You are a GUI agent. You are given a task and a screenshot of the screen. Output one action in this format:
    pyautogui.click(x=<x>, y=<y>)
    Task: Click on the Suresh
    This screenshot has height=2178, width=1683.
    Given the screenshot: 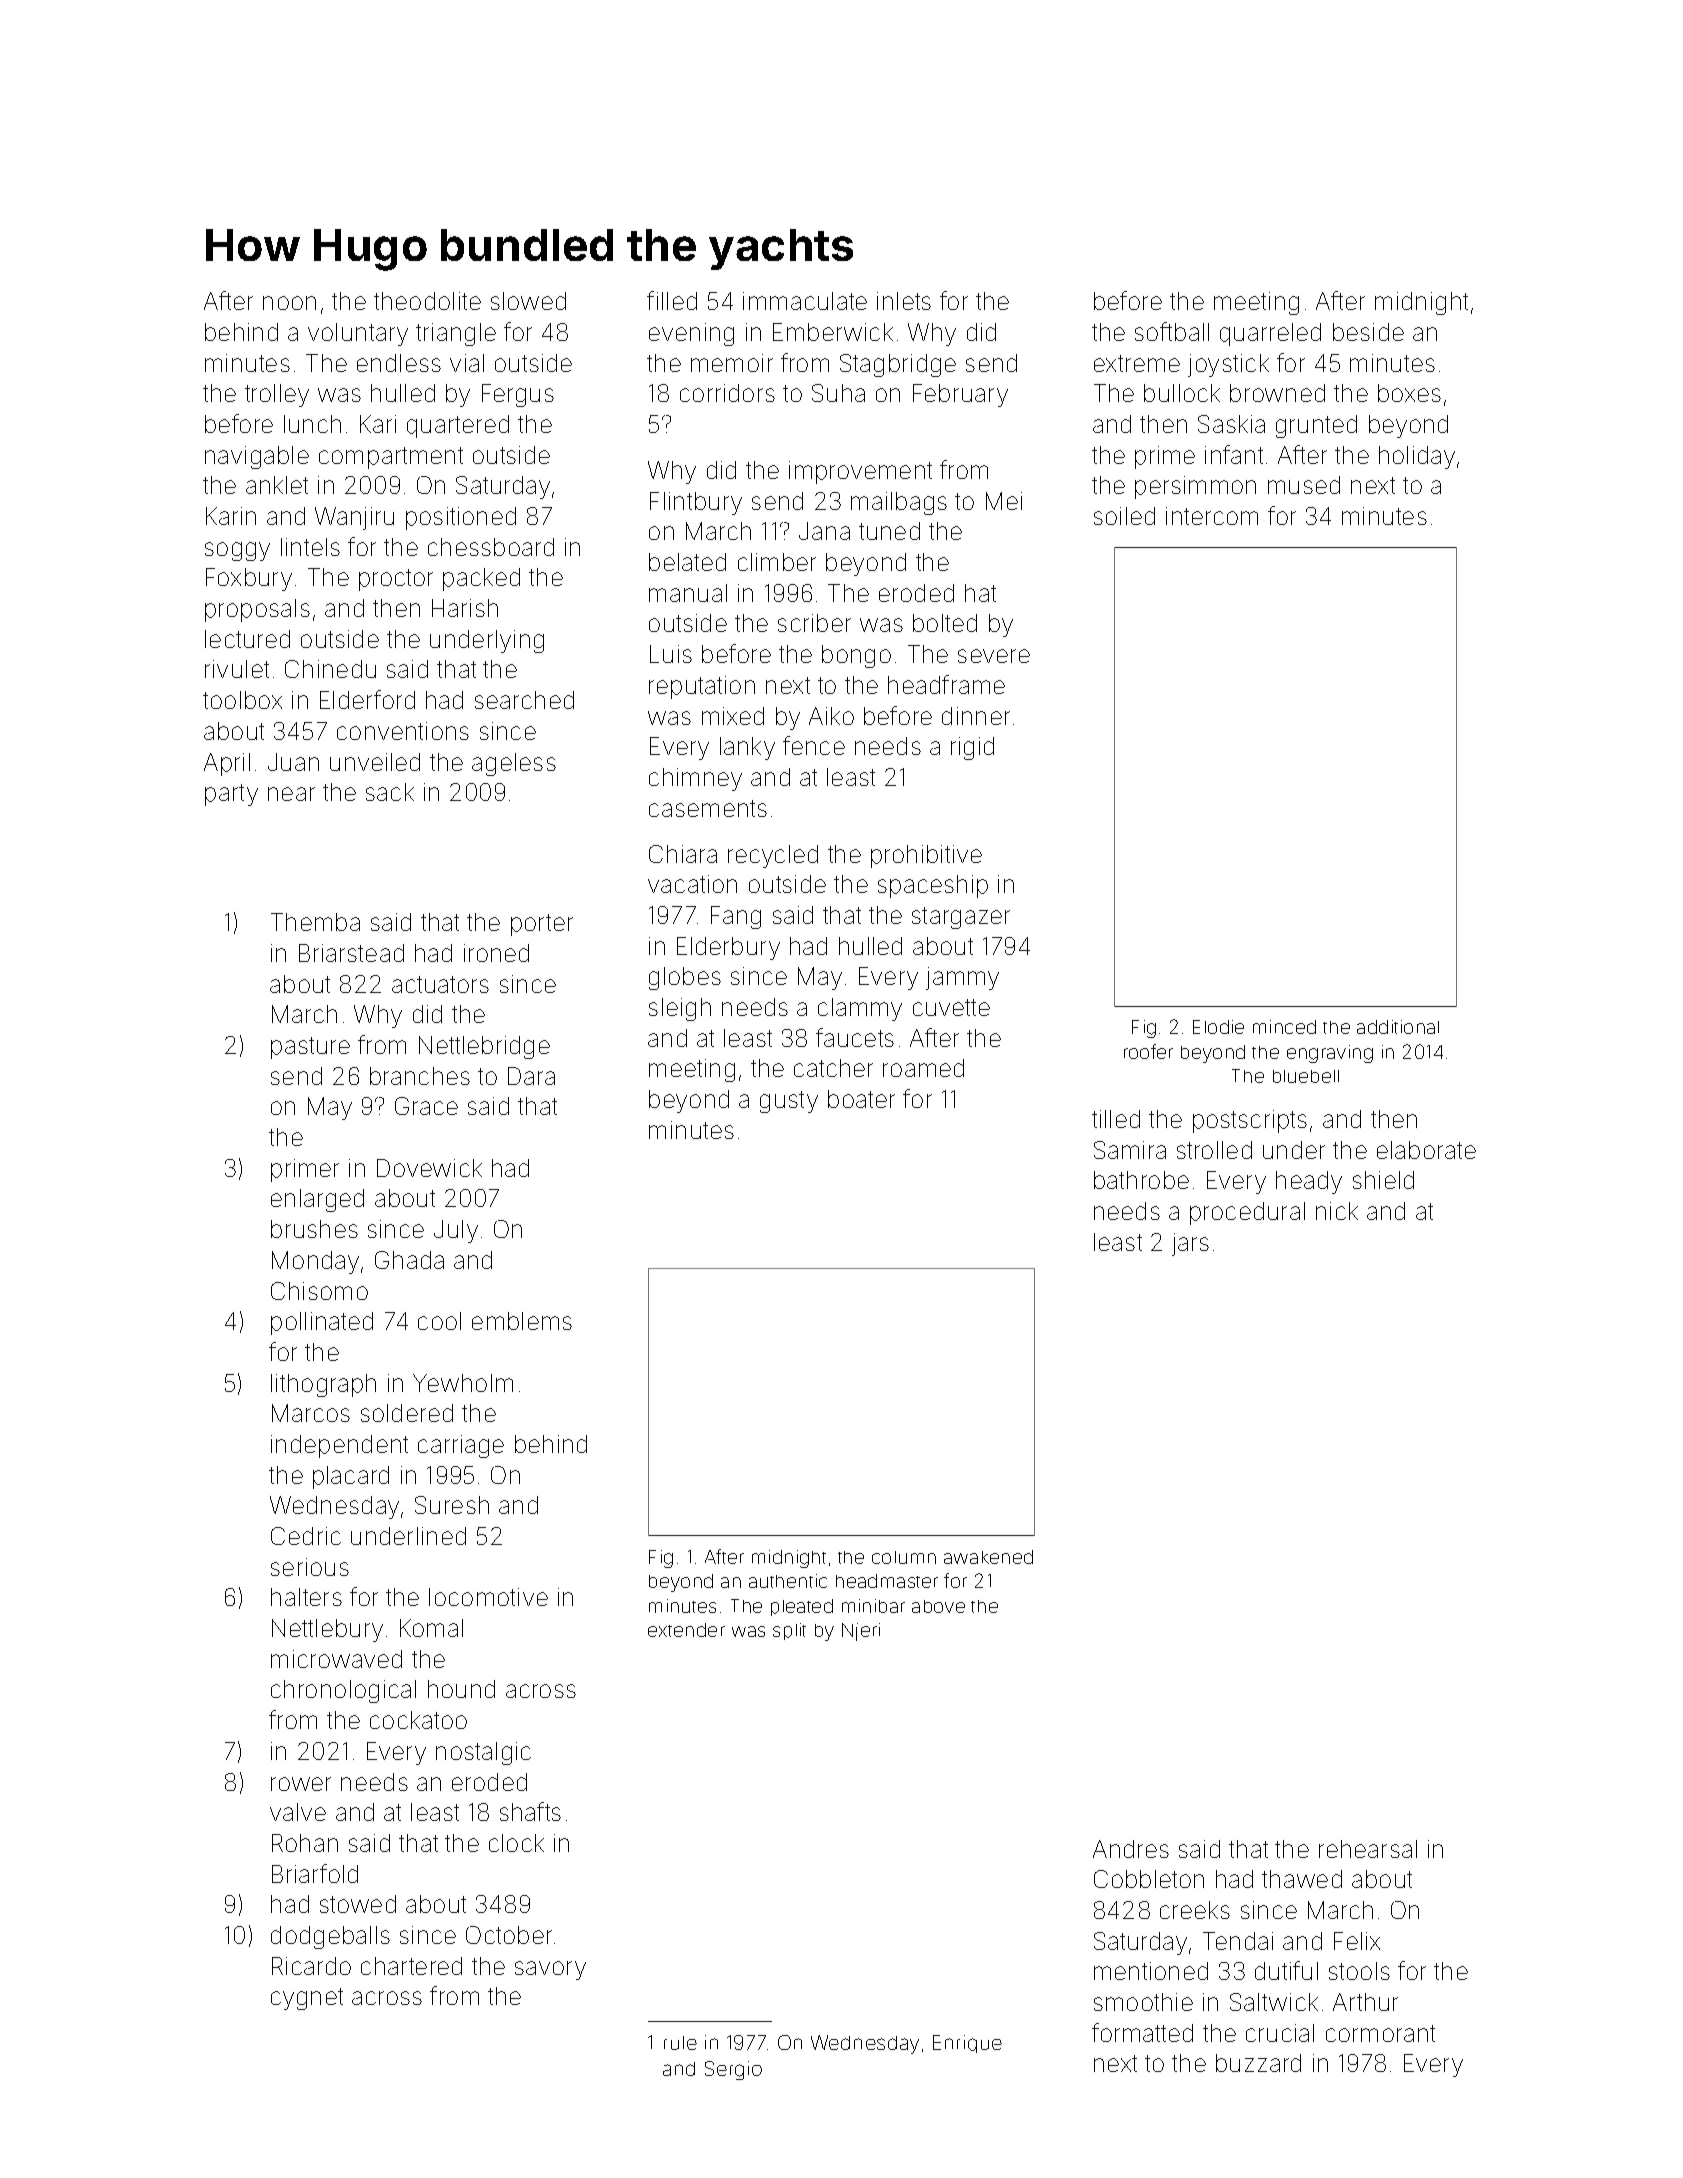 What is the action you would take?
    pyautogui.click(x=452, y=1505)
